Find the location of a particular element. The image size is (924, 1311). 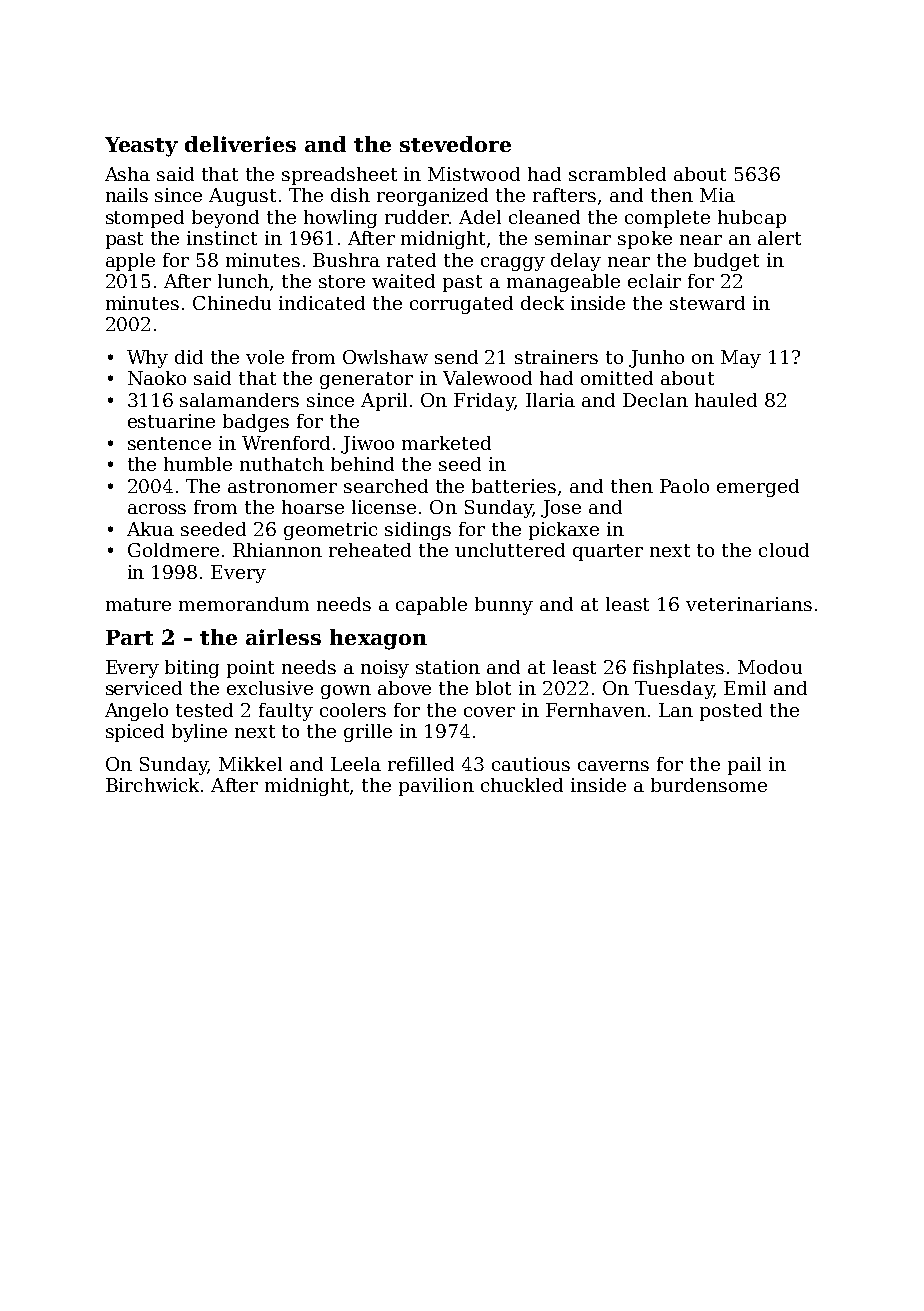

noisy is located at coordinates (385, 669).
